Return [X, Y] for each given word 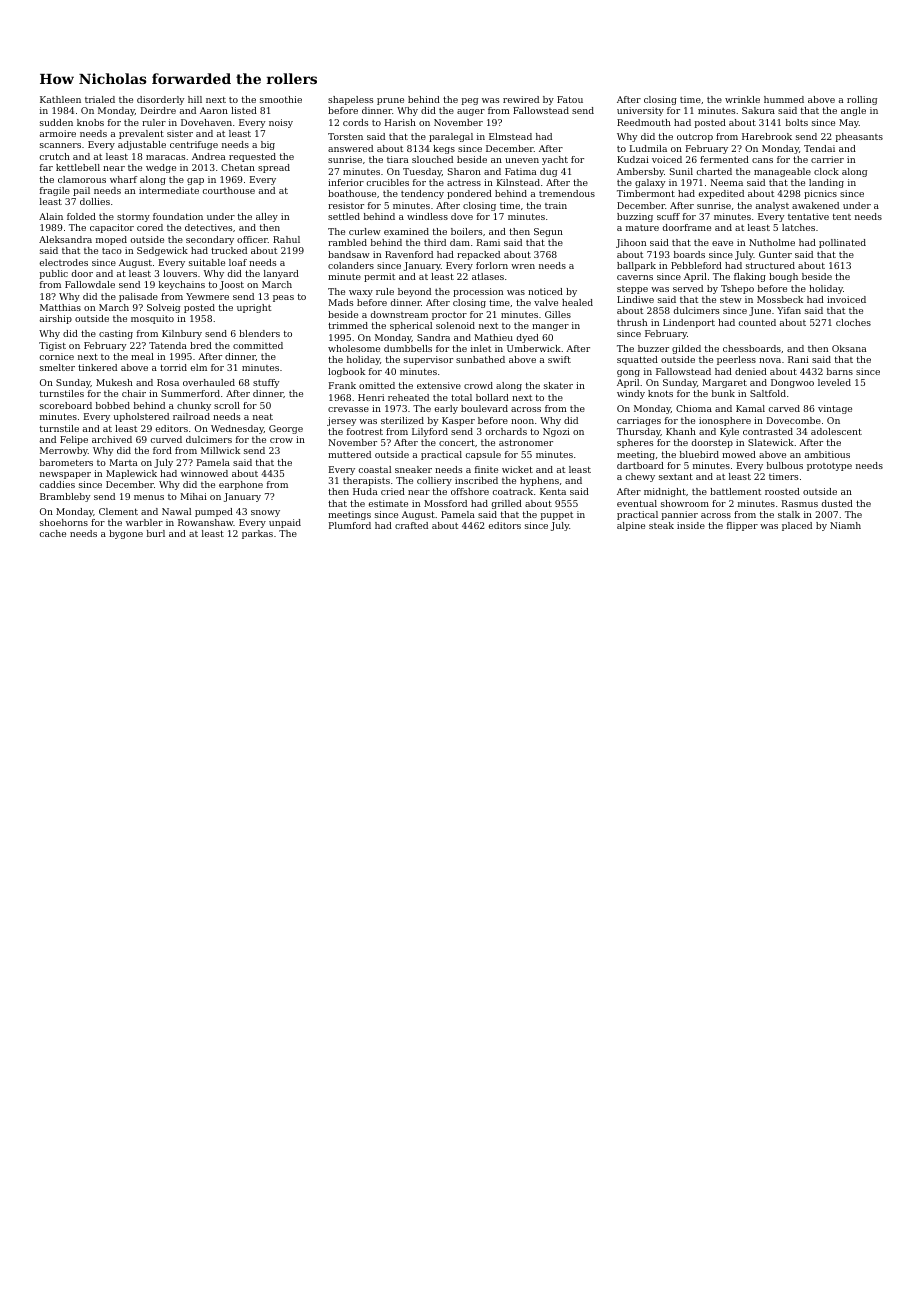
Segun [548, 232]
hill [195, 99]
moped [111, 240]
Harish [400, 122]
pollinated [842, 243]
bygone [126, 534]
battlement [735, 491]
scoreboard [66, 405]
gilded [686, 349]
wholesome [354, 348]
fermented [724, 159]
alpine [631, 526]
